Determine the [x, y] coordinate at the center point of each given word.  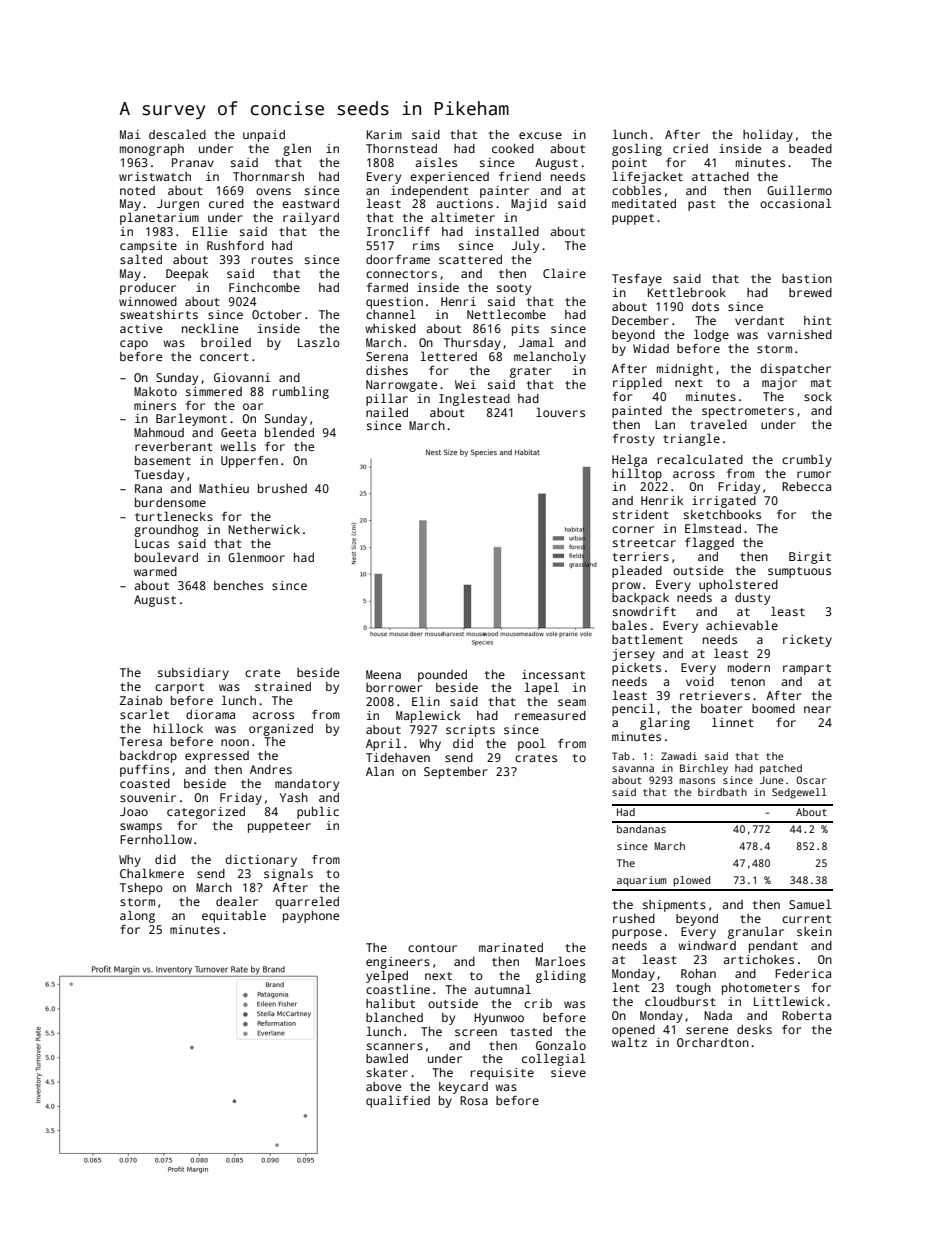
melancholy [550, 357]
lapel [542, 688]
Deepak [187, 275]
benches [238, 585]
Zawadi [679, 756]
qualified [398, 1101]
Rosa [474, 1100]
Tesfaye [637, 280]
